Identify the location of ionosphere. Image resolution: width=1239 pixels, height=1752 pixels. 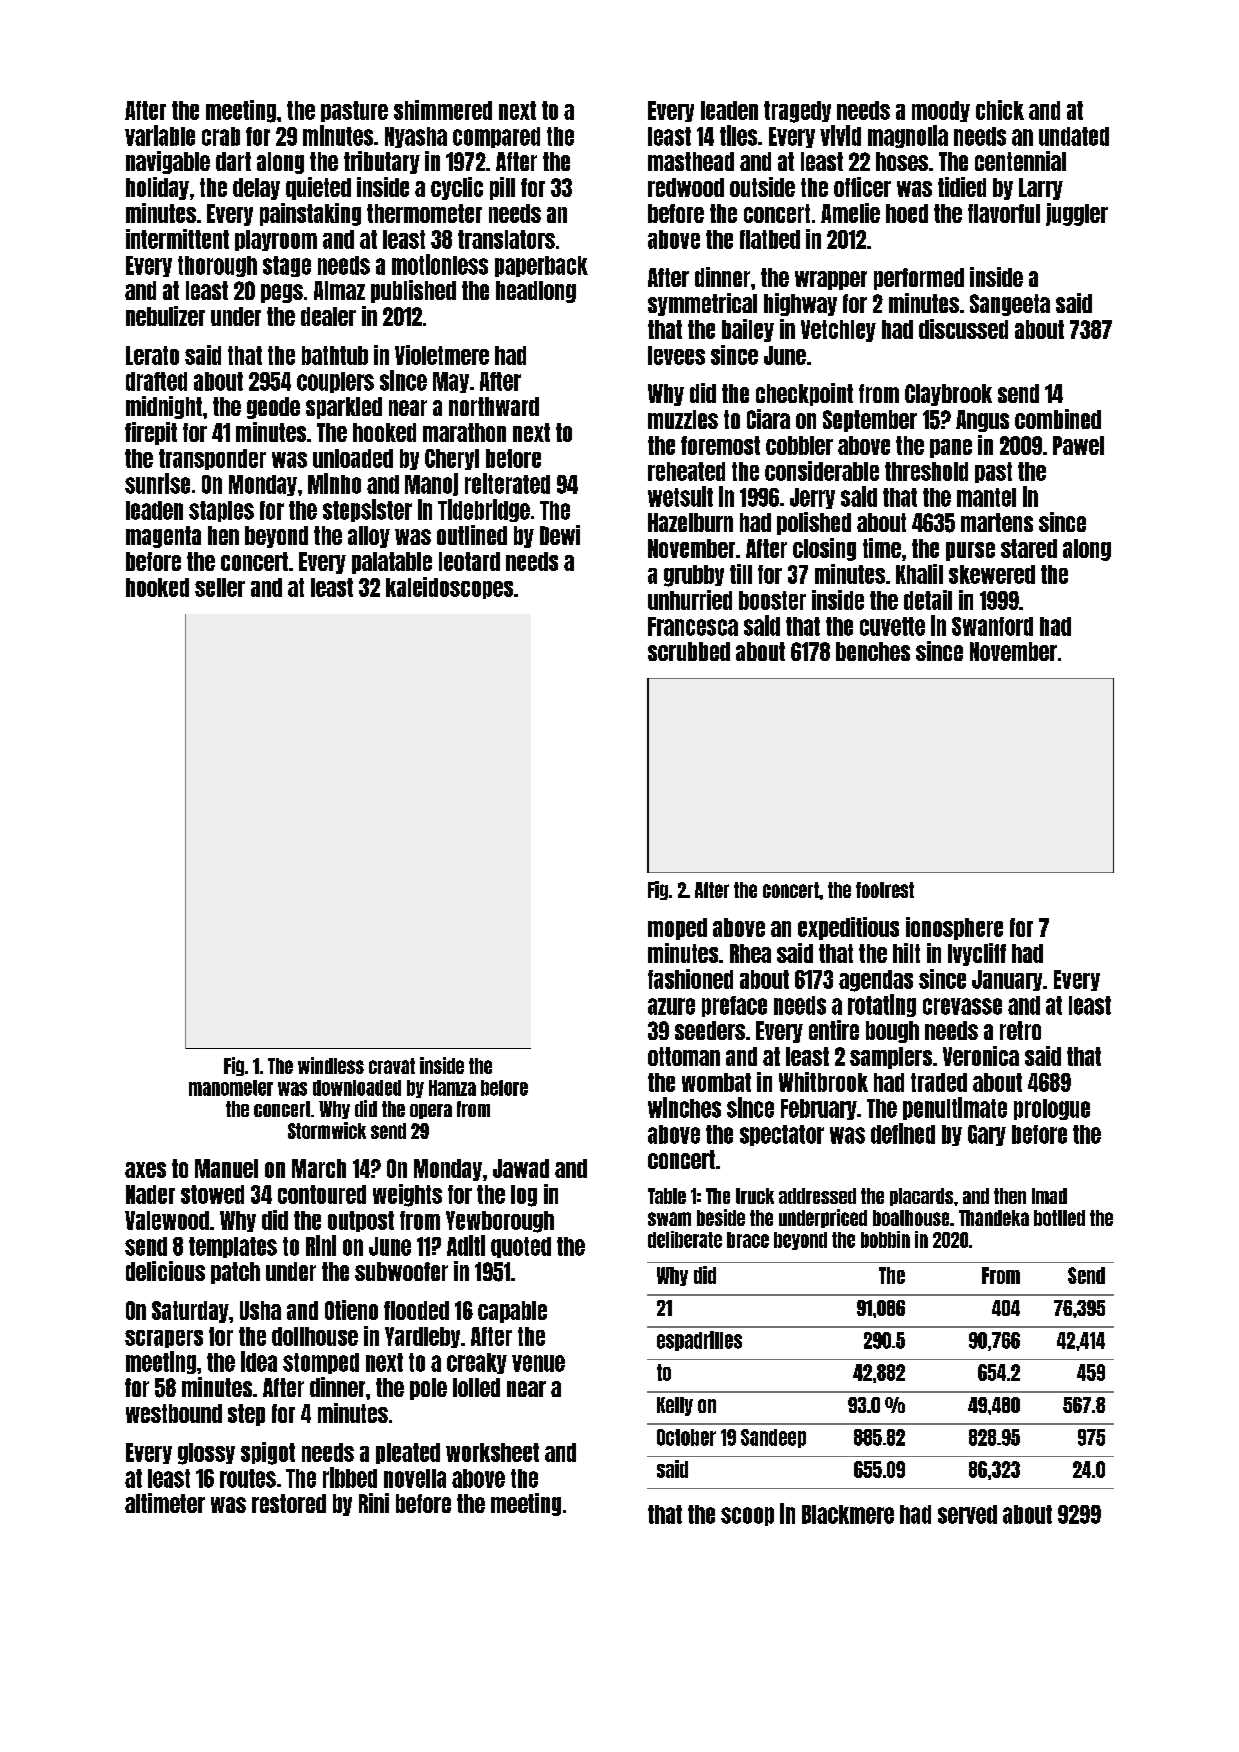
(954, 928).
